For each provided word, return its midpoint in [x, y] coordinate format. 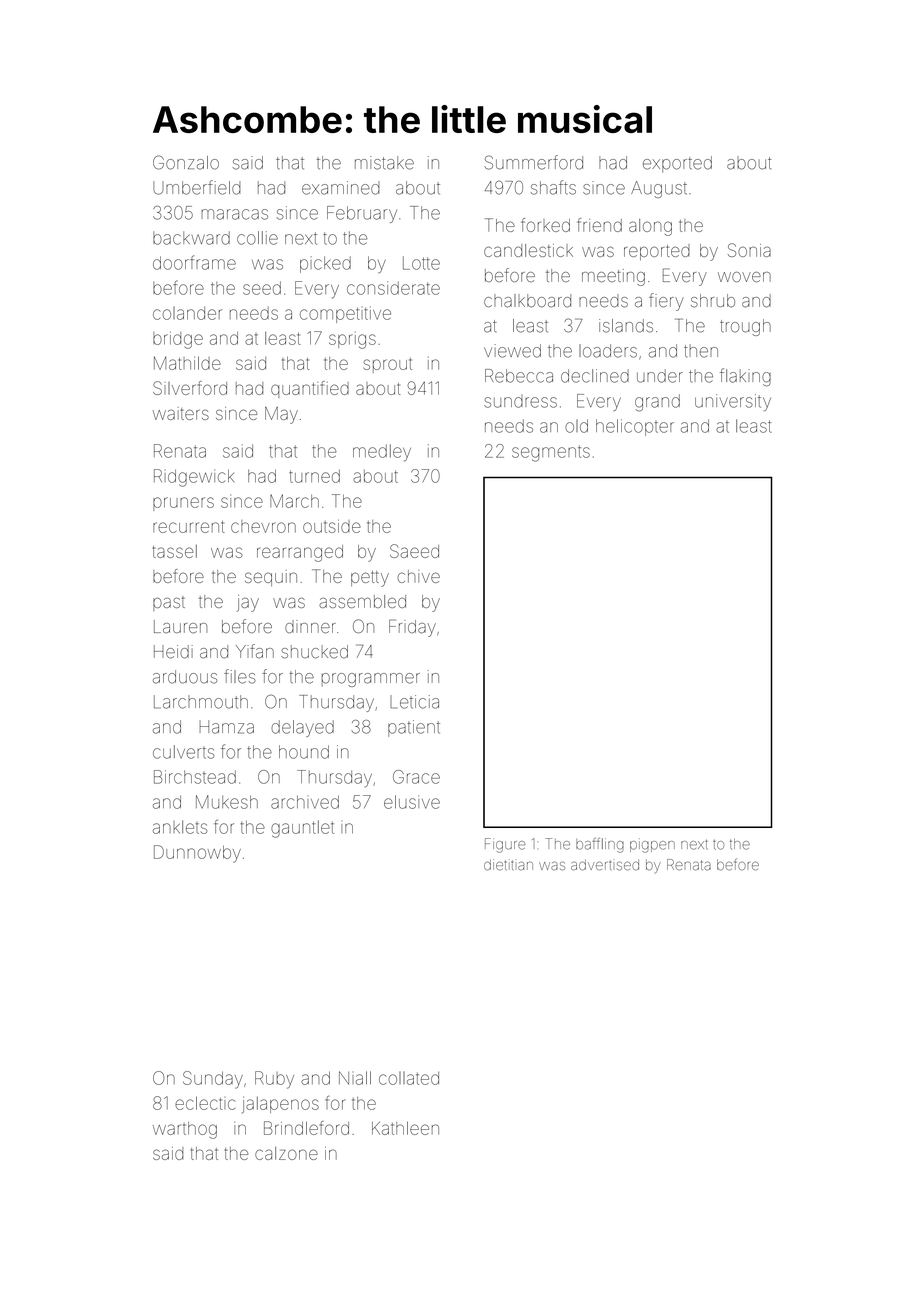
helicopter [635, 427]
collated [409, 1078]
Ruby [274, 1080]
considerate [393, 288]
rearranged [300, 553]
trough [745, 327]
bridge [178, 340]
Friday [412, 628]
